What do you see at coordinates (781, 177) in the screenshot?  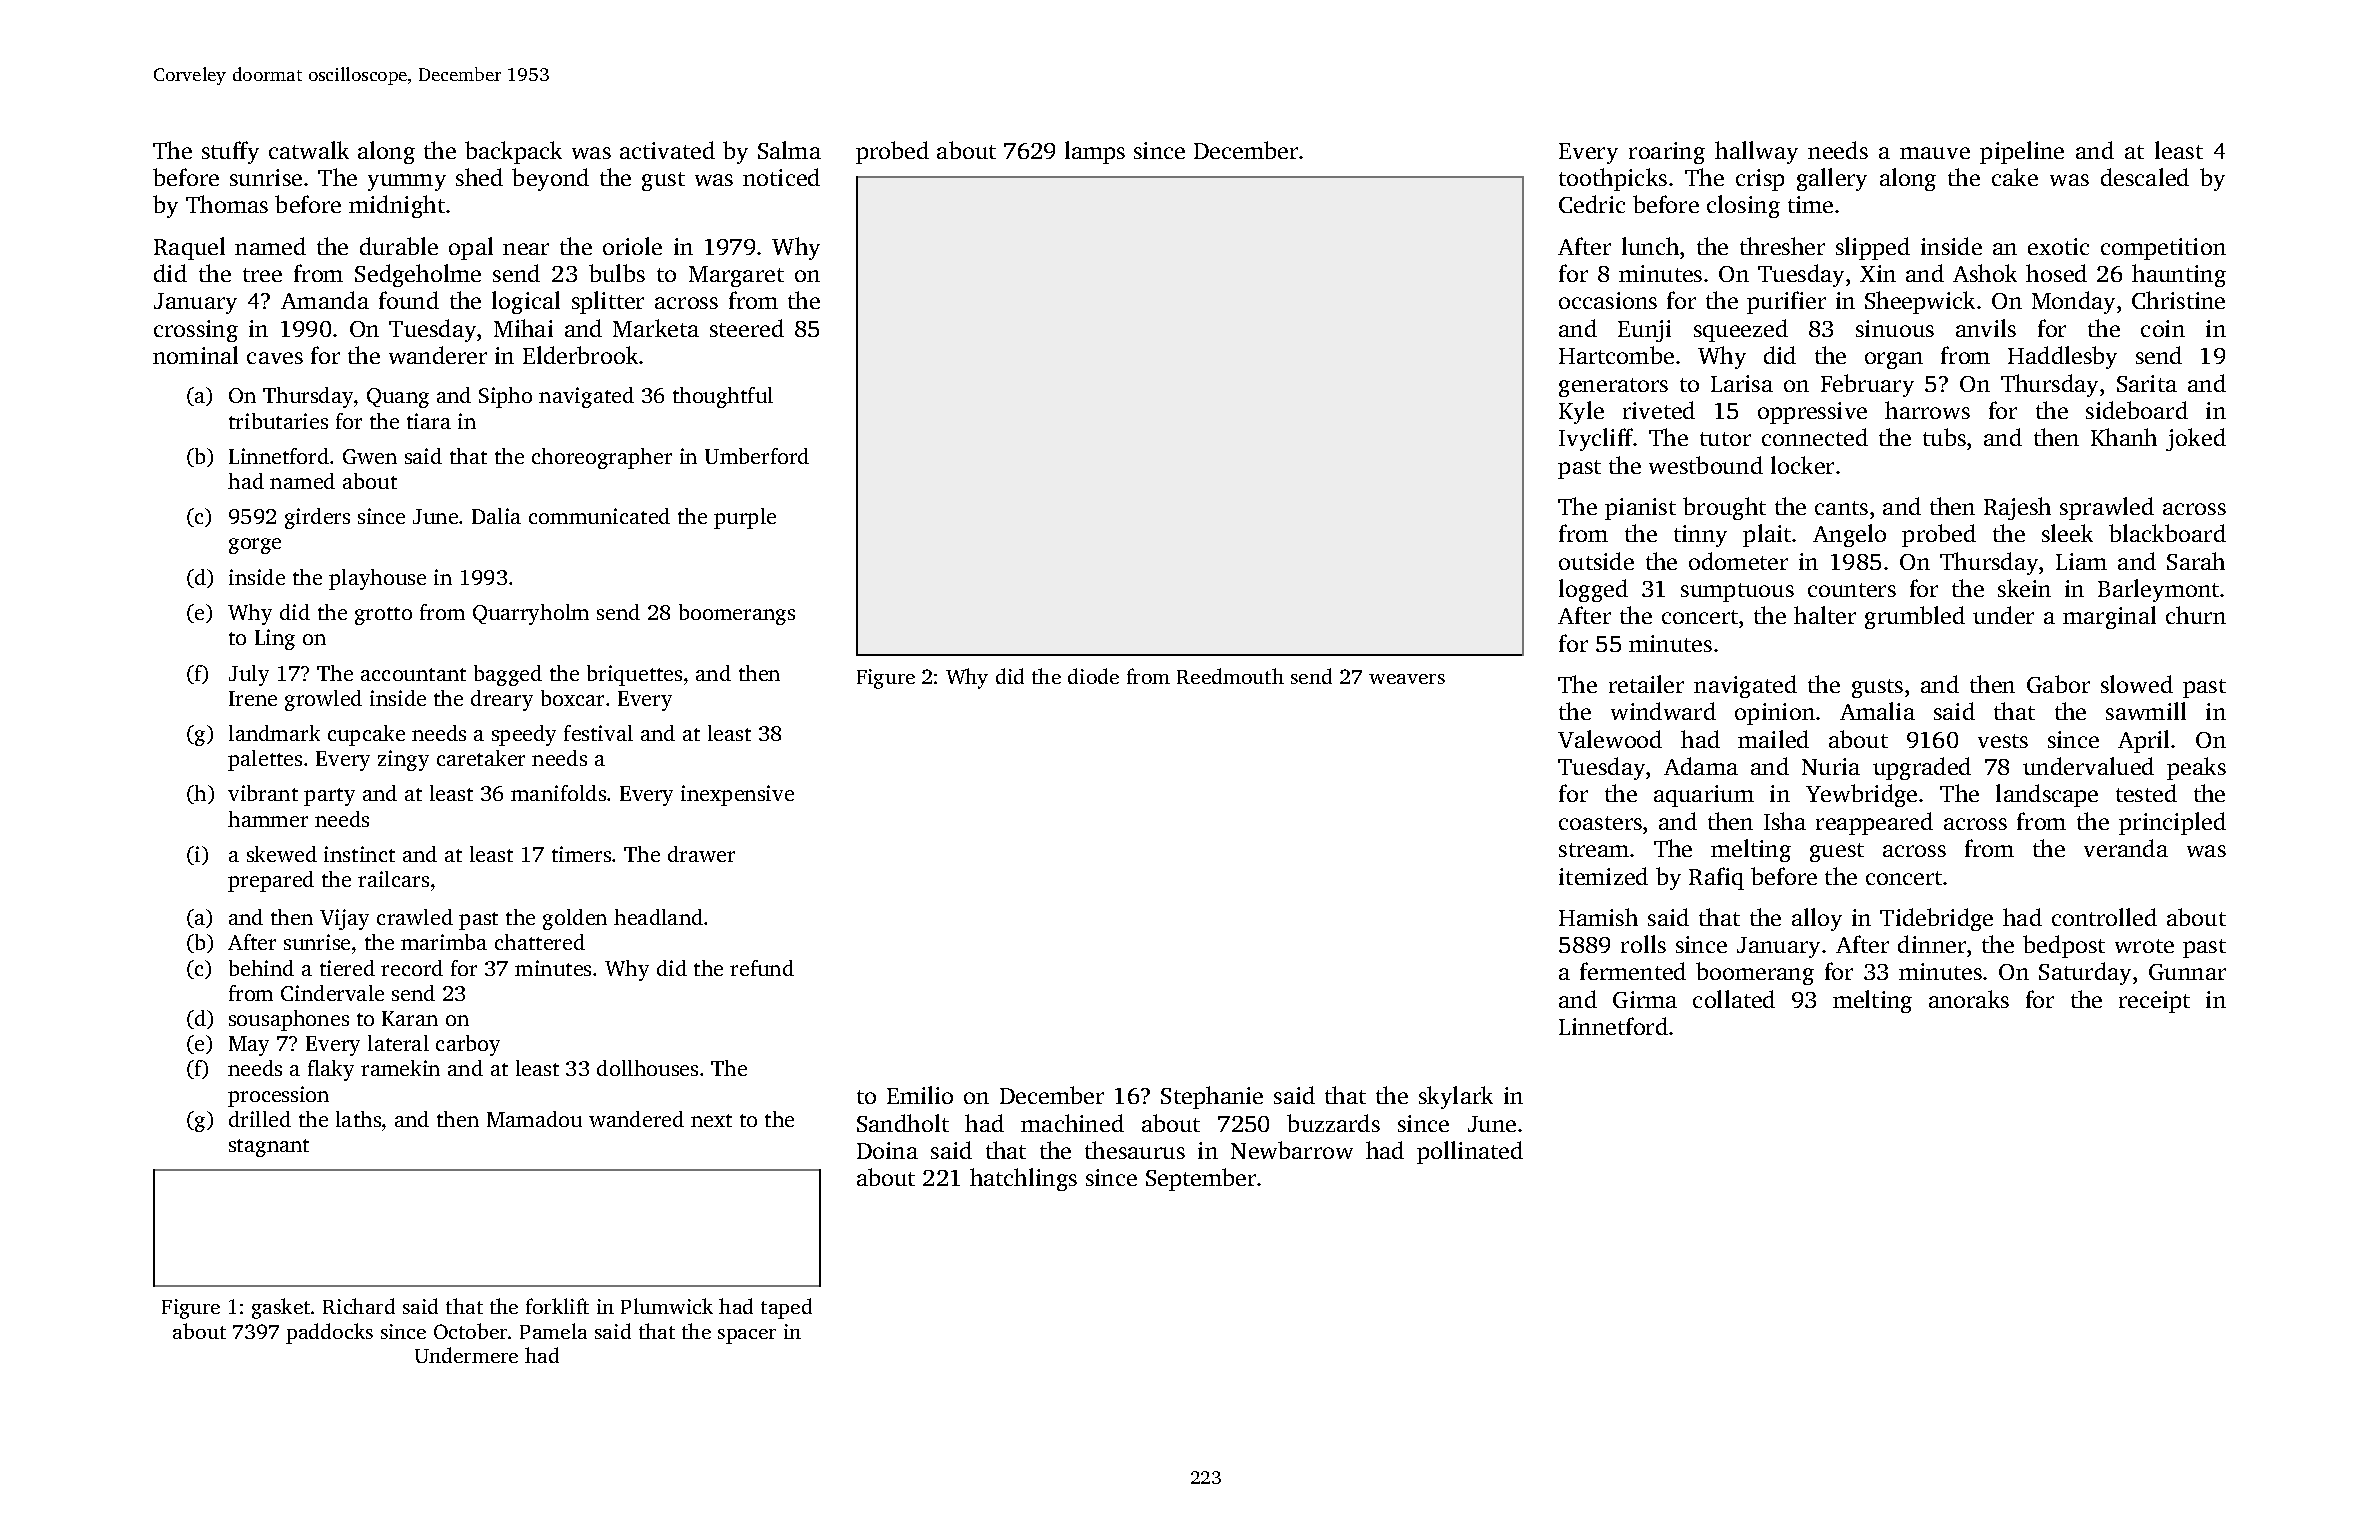 I see `noticed` at bounding box center [781, 177].
